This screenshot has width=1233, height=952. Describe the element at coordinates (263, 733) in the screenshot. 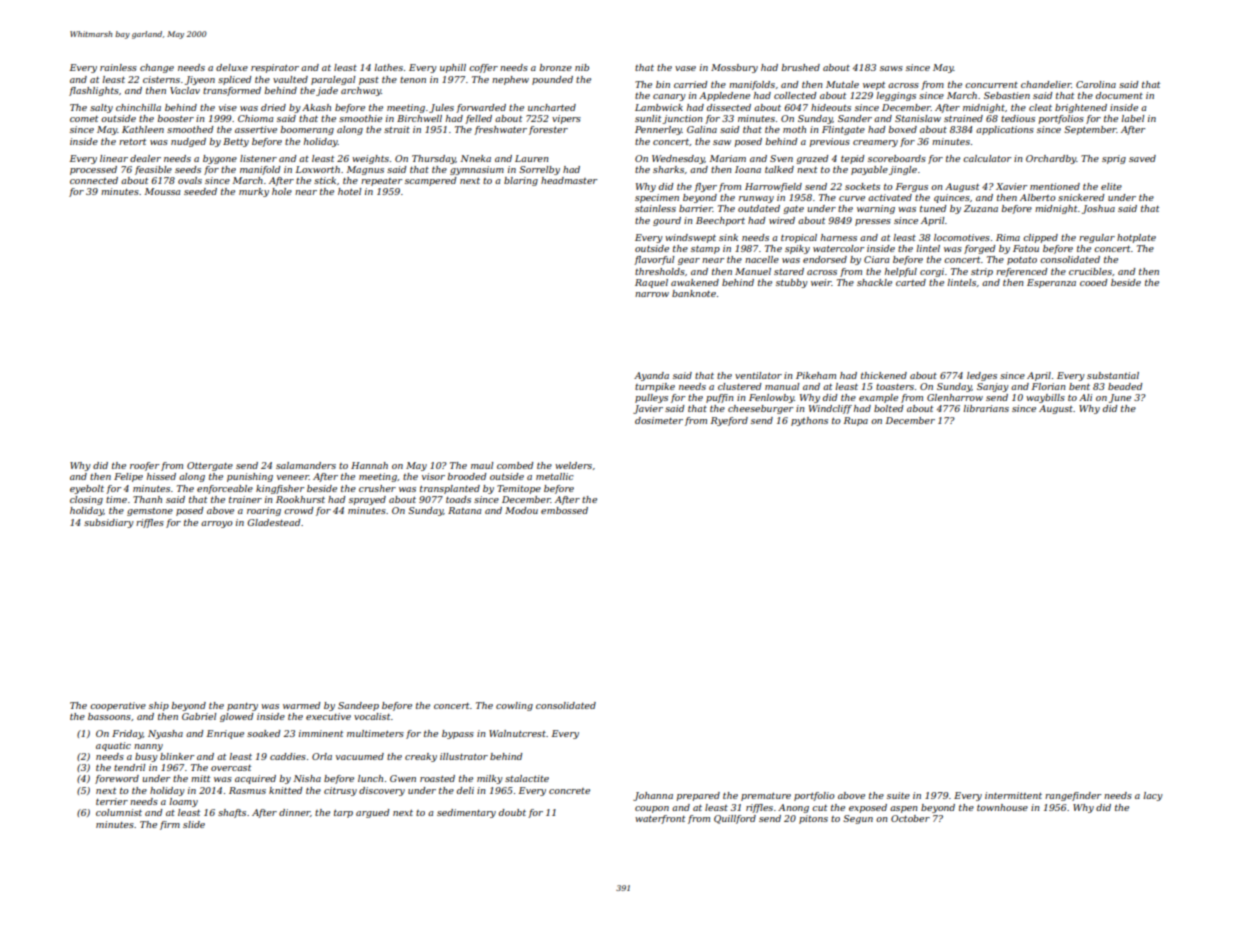

I see `soaked` at that location.
